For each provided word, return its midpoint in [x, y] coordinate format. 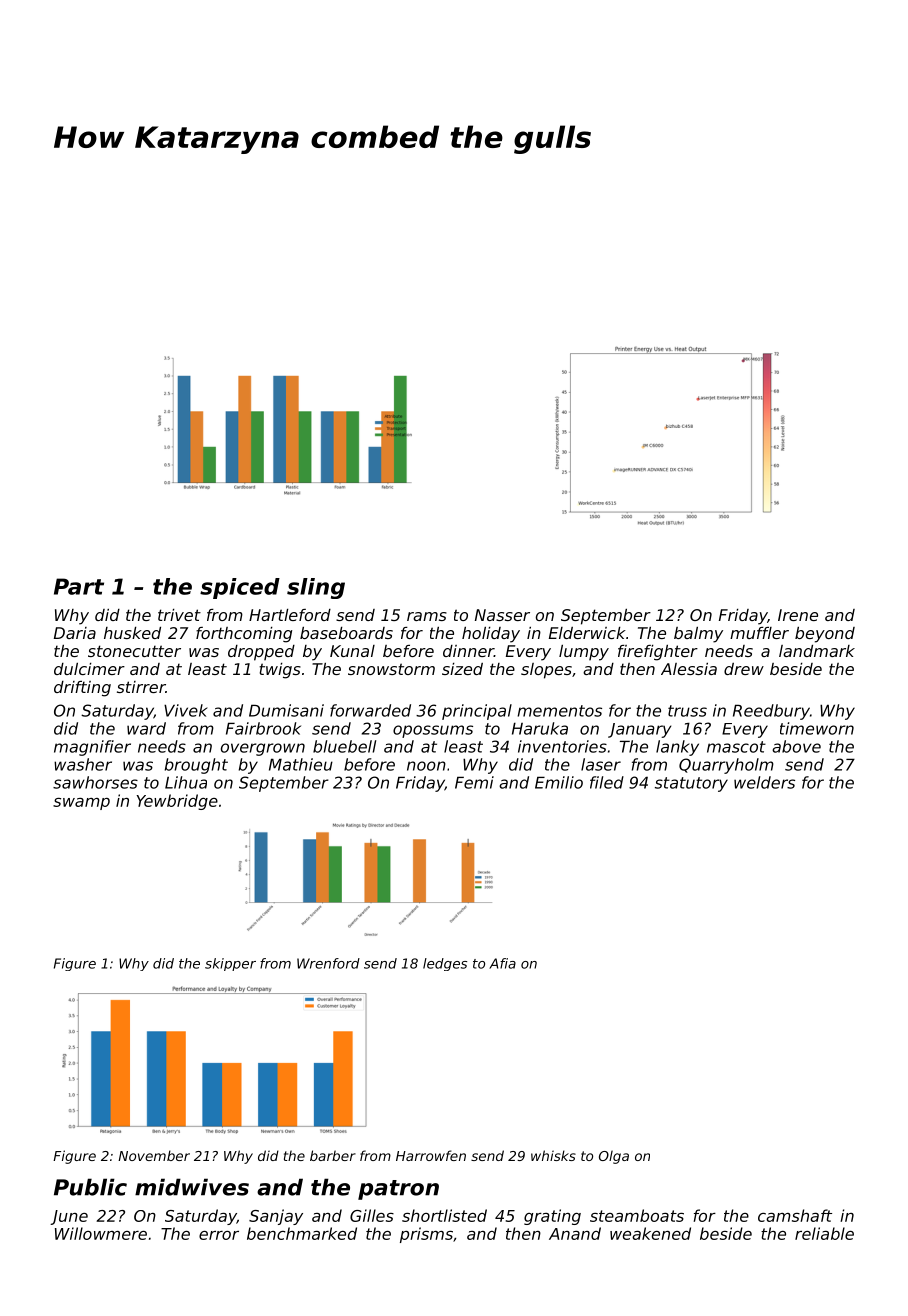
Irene [798, 615]
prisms [426, 1235]
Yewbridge [177, 802]
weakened [650, 1233]
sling [316, 588]
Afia [502, 963]
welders [764, 782]
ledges [445, 964]
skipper [230, 964]
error [219, 1235]
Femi [474, 782]
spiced [240, 588]
